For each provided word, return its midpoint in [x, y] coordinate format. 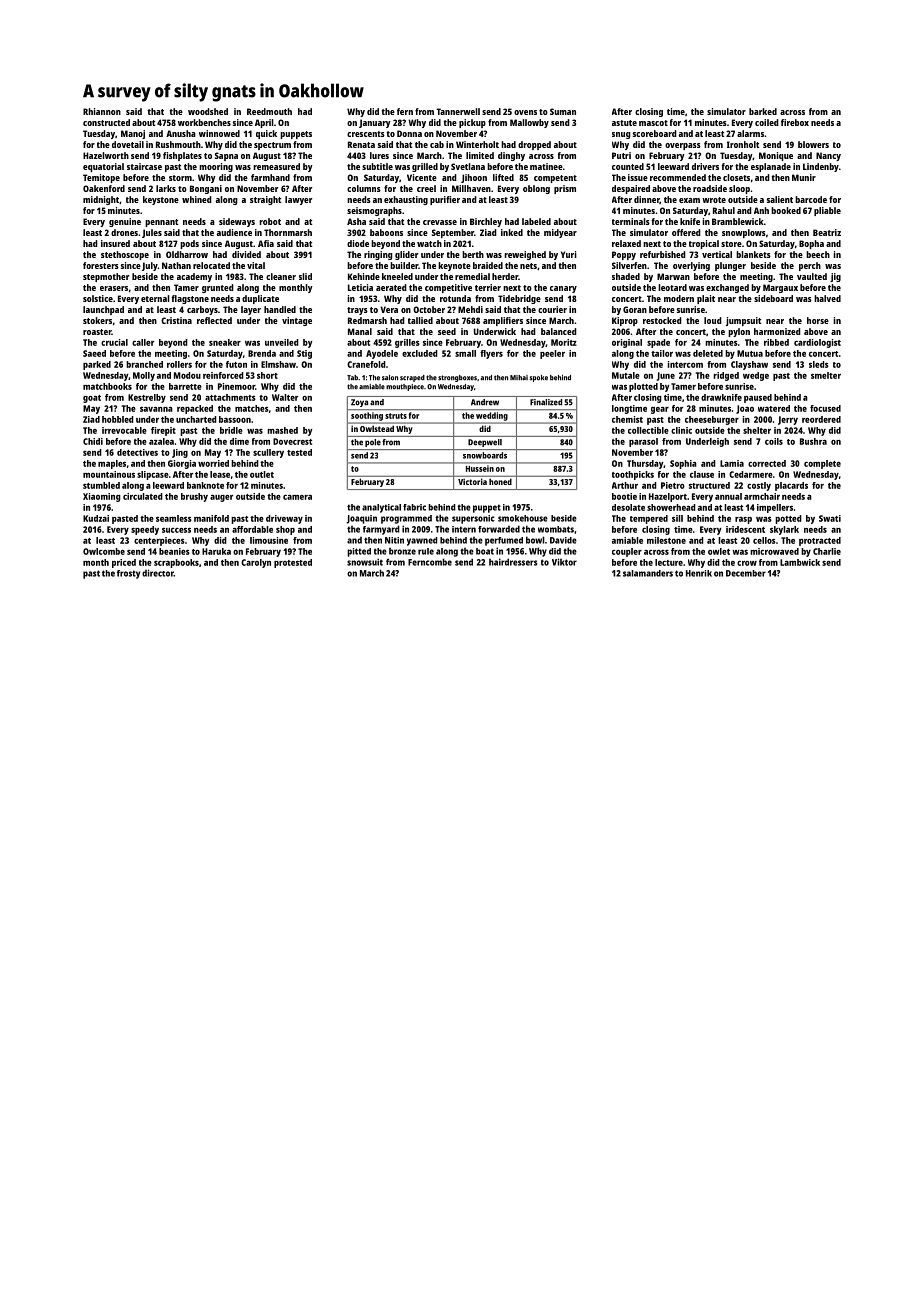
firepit [163, 431]
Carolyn [256, 563]
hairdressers [513, 562]
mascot [653, 123]
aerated [391, 287]
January [375, 123]
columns [364, 188]
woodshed [208, 111]
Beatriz [827, 232]
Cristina [176, 320]
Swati [830, 518]
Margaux [780, 288]
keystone [161, 200]
